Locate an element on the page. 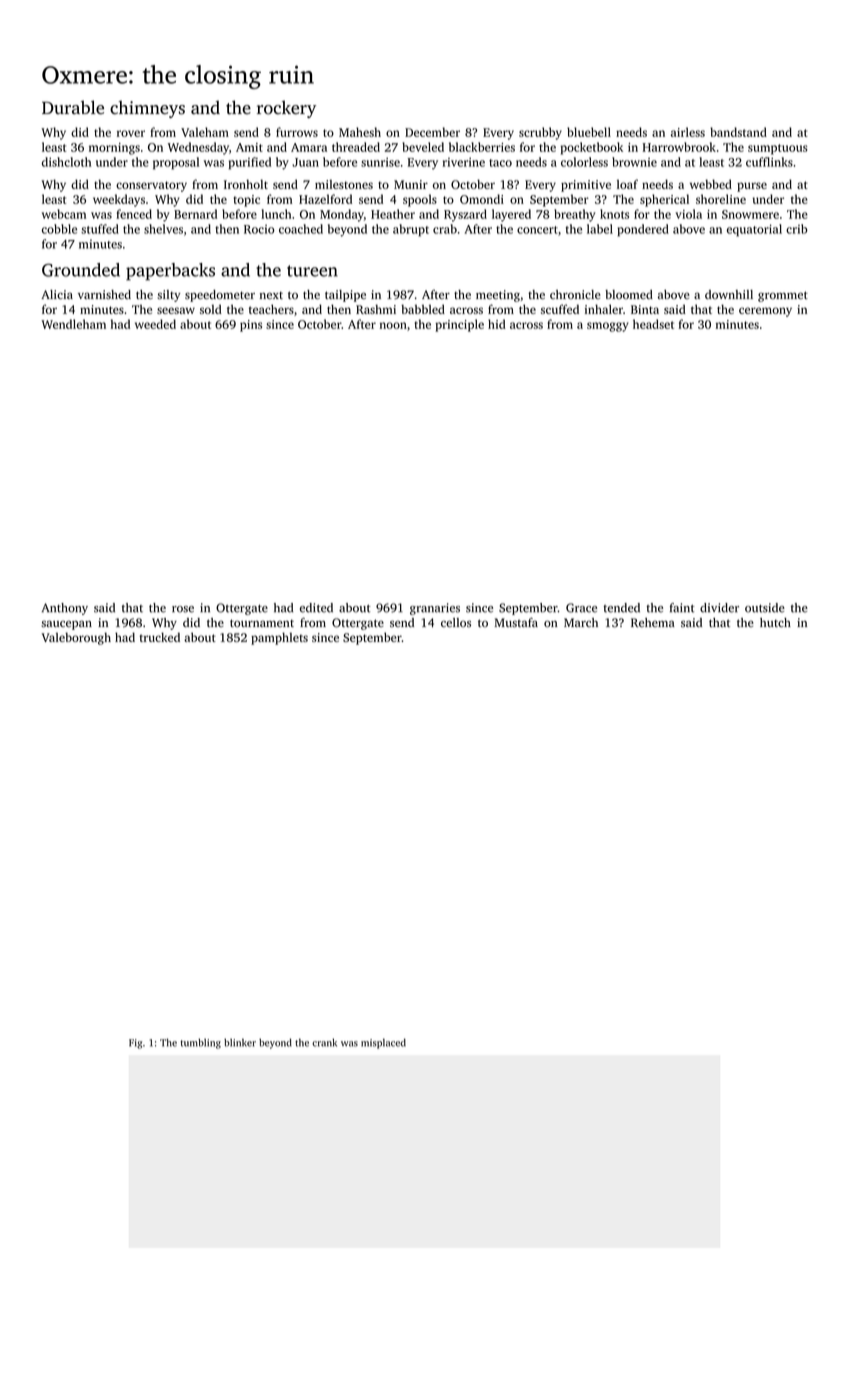  crank is located at coordinates (324, 1042).
